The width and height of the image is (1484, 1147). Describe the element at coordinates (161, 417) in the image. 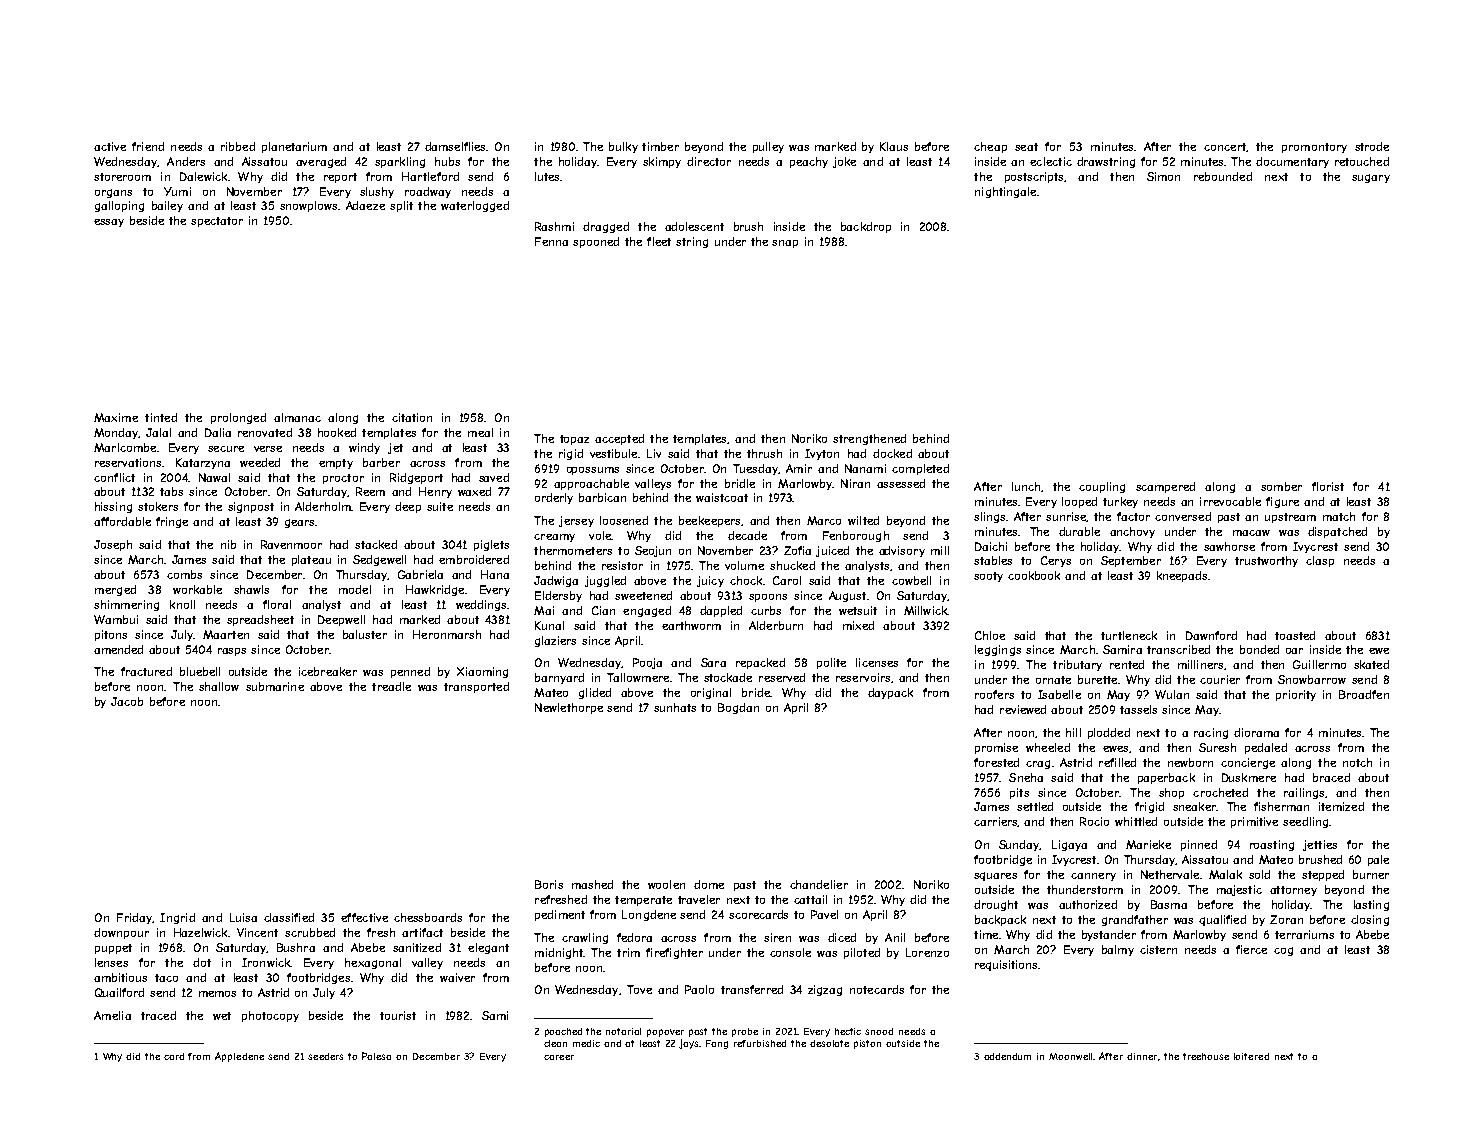

I see `tinted` at that location.
